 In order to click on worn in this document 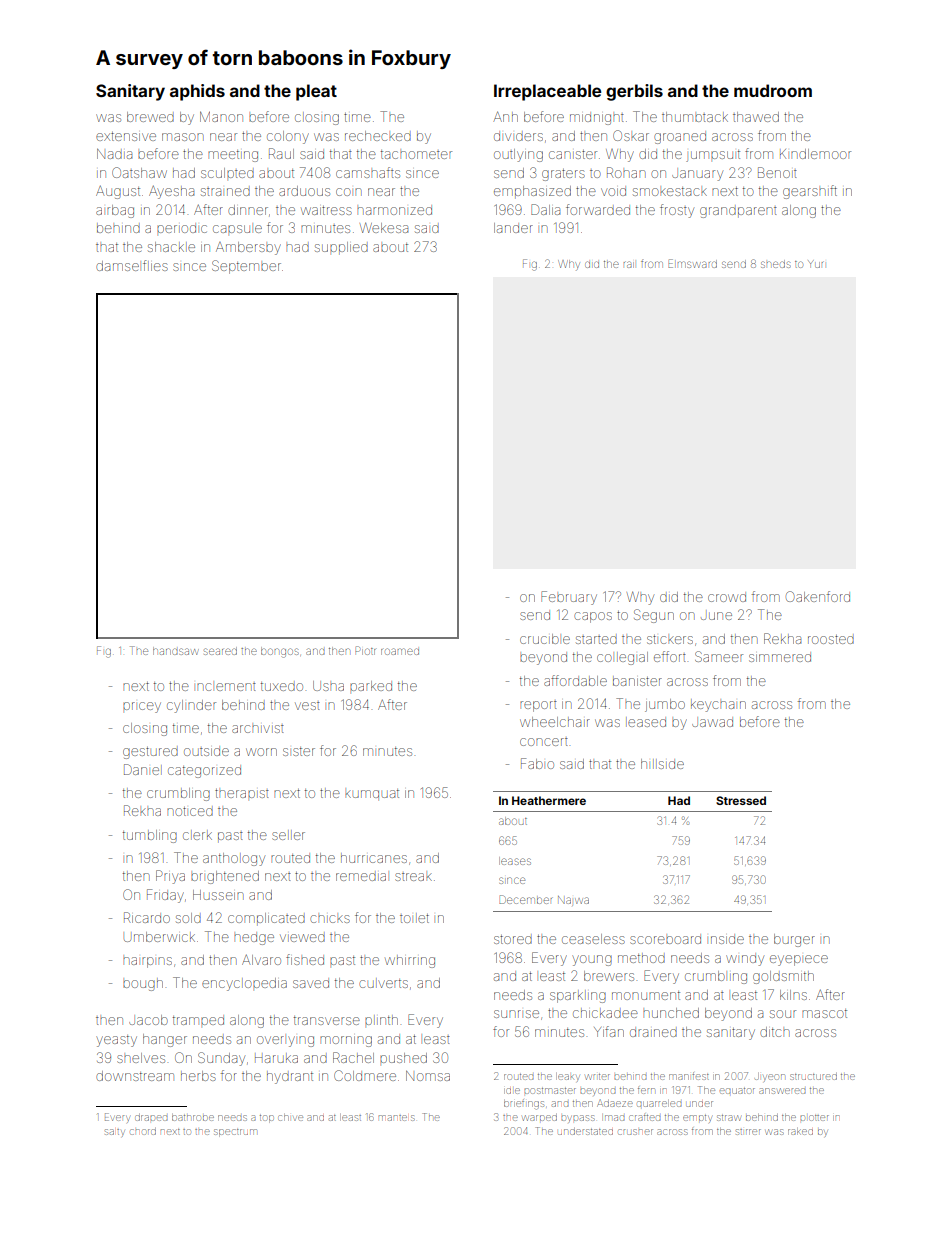, I will do `click(261, 752)`.
